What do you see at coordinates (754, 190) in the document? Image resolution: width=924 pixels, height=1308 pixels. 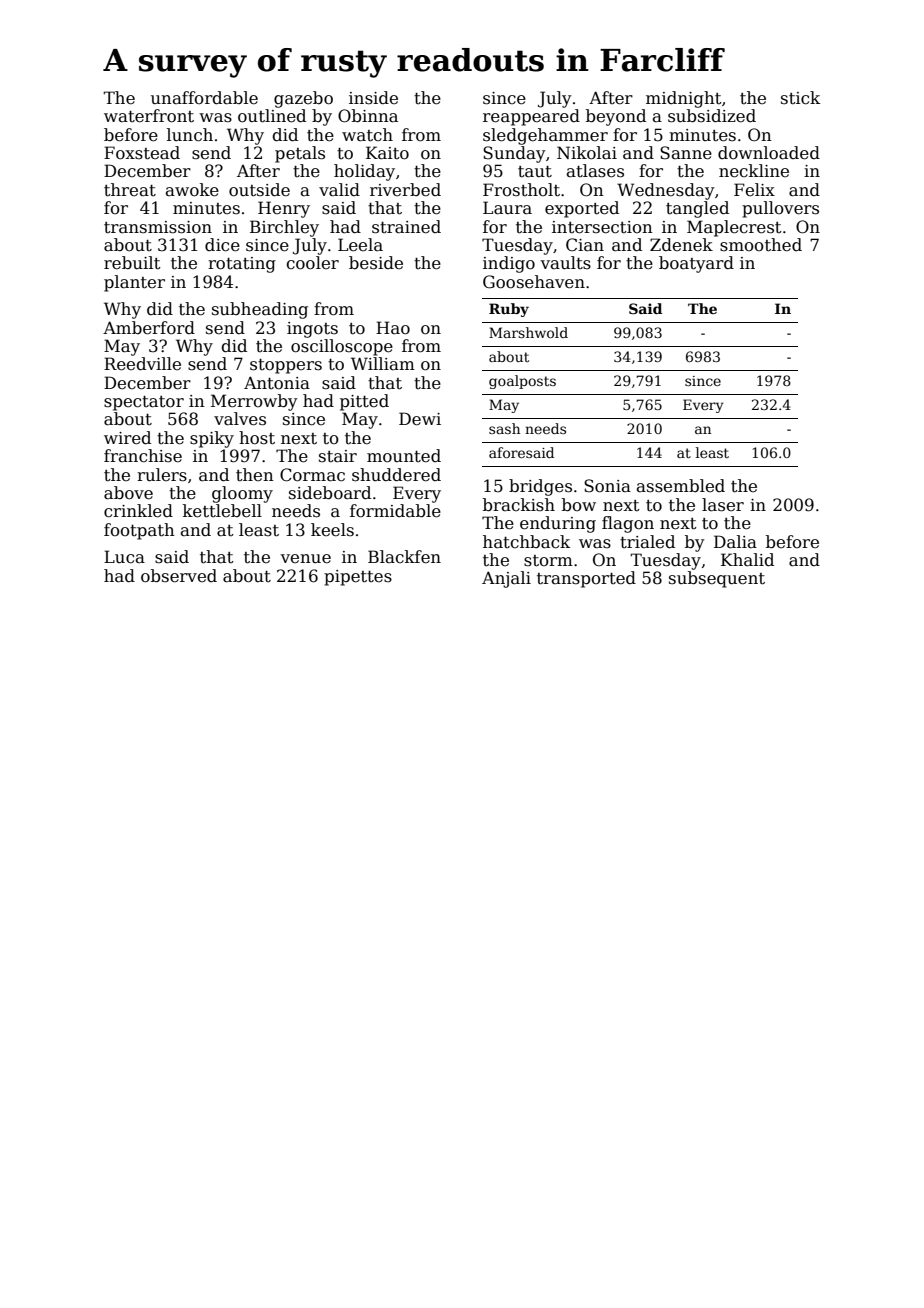 I see `Felix` at bounding box center [754, 190].
